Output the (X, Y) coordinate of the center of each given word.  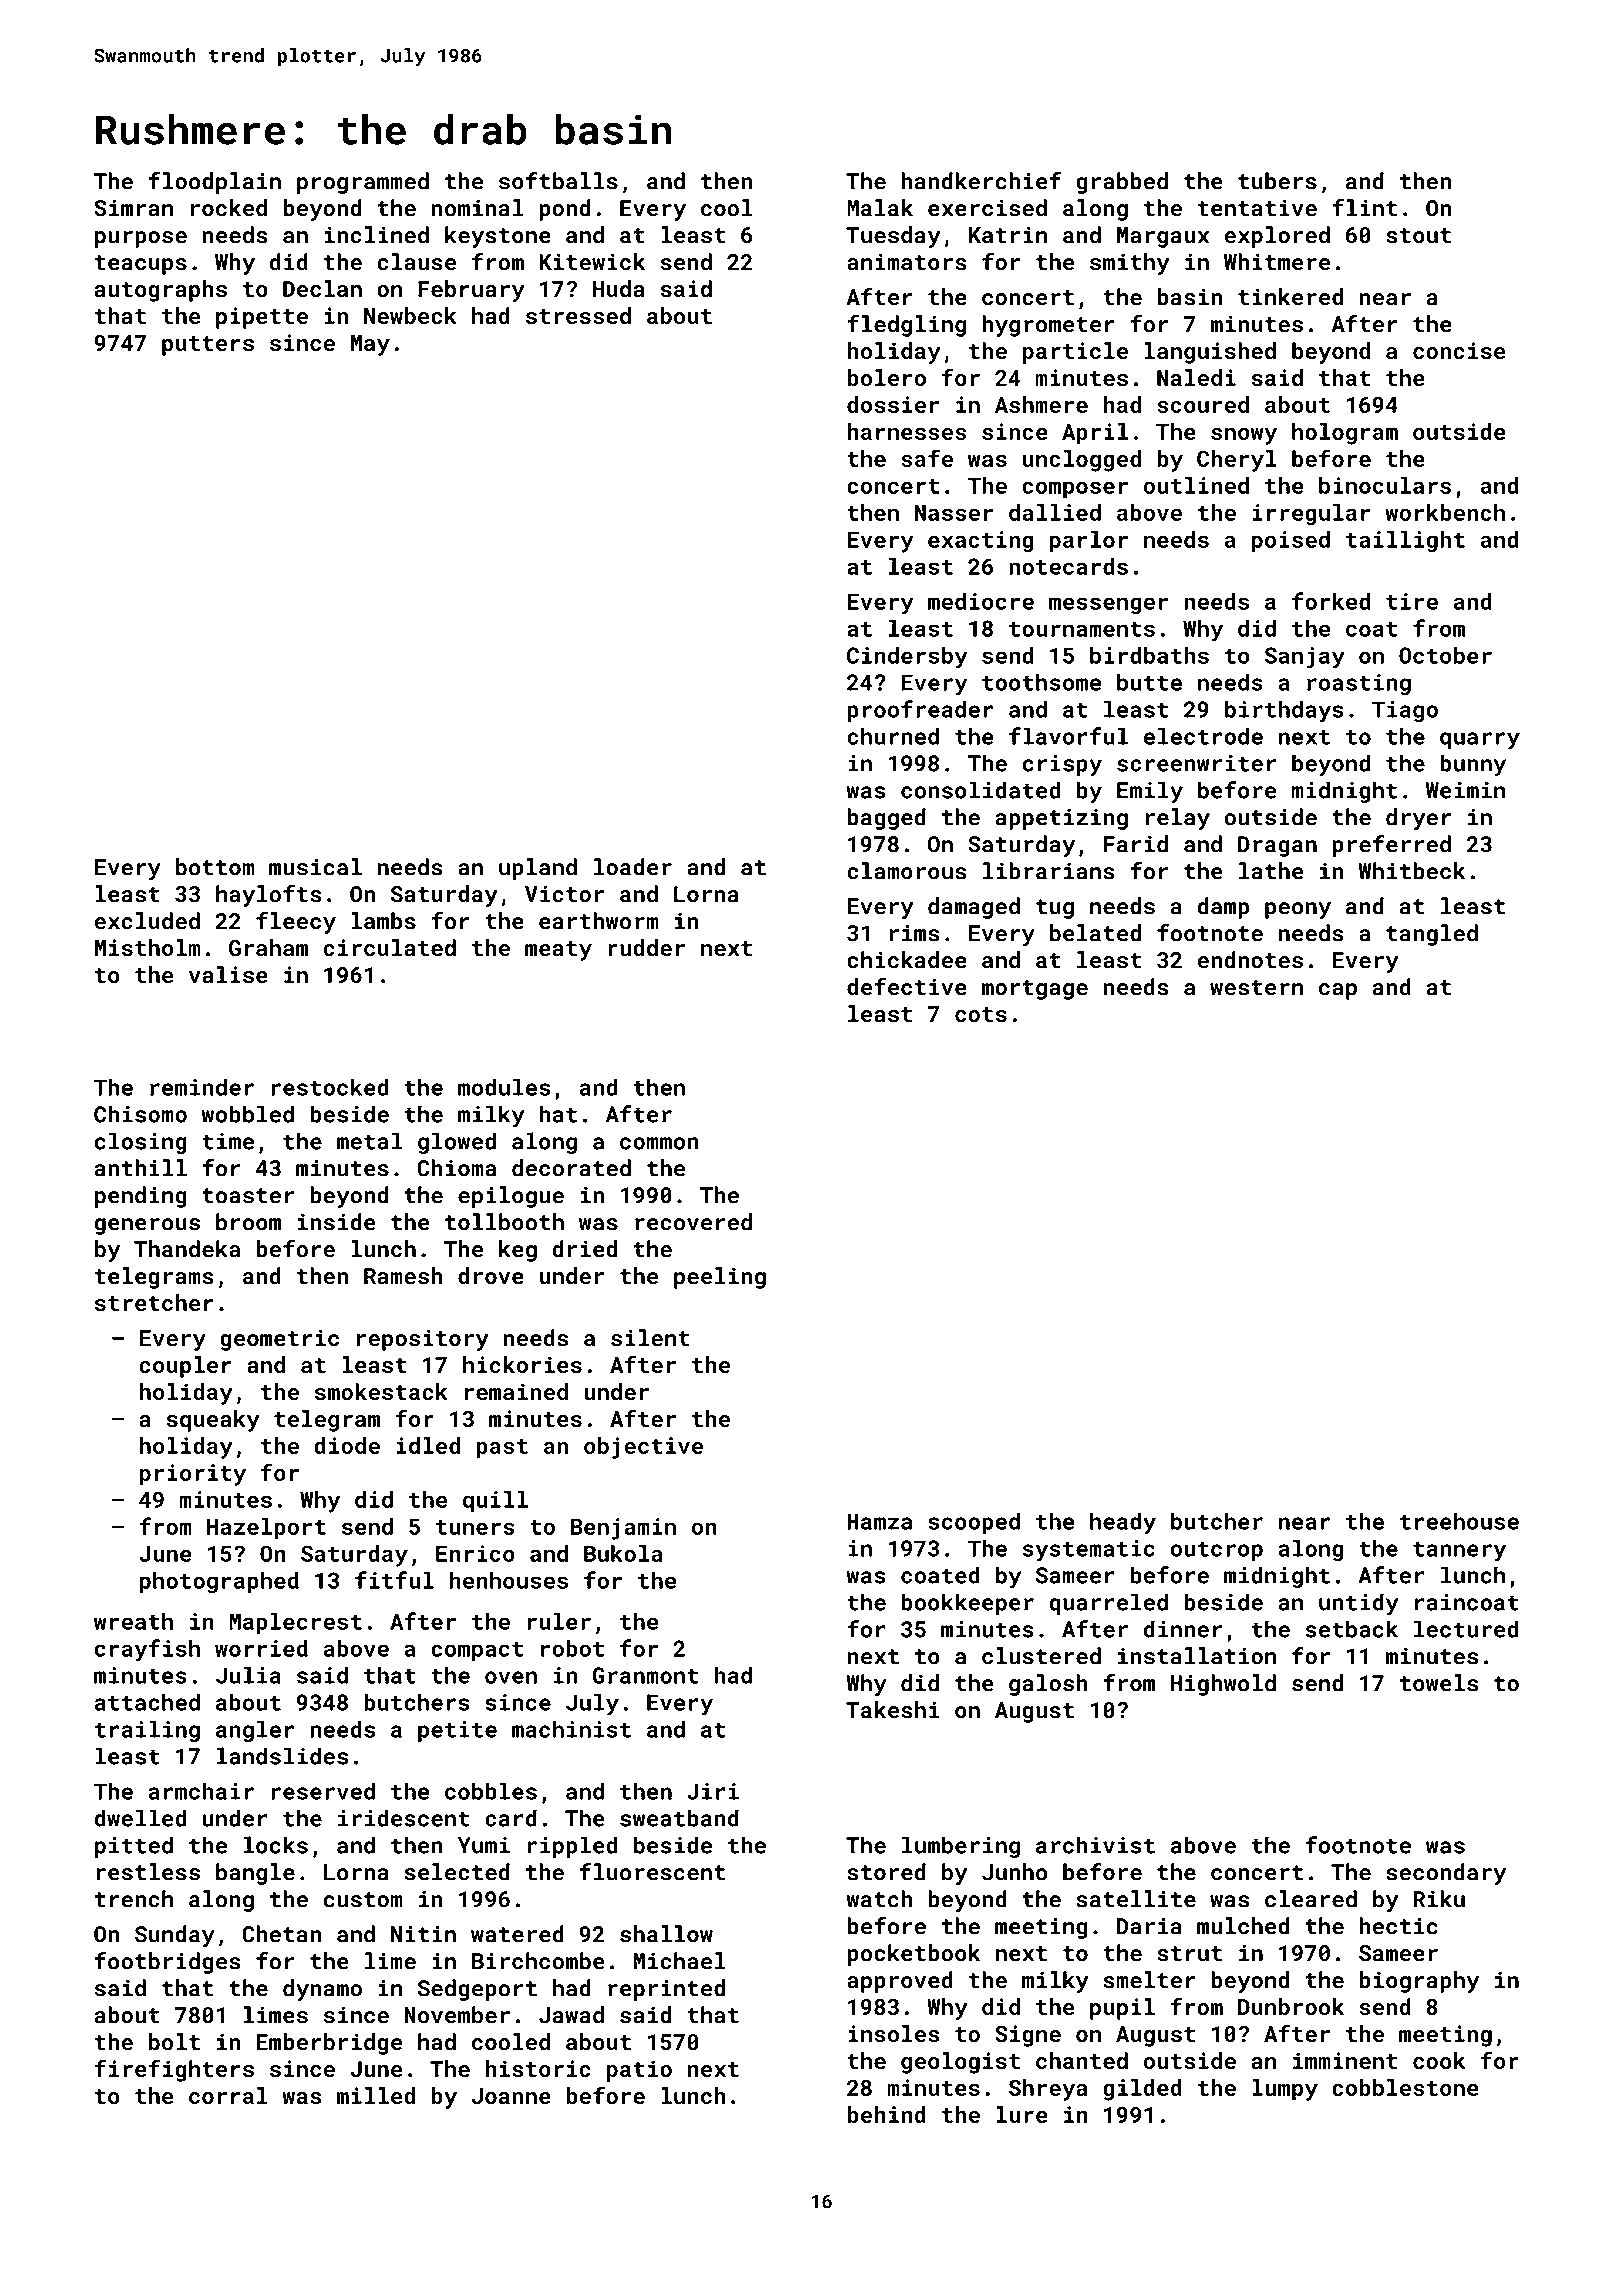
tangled (1432, 935)
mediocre (981, 601)
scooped (974, 1523)
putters (208, 346)
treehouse (1459, 1521)
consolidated (981, 790)
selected (457, 1872)
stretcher (154, 1302)
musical (315, 867)
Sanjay (1305, 658)
